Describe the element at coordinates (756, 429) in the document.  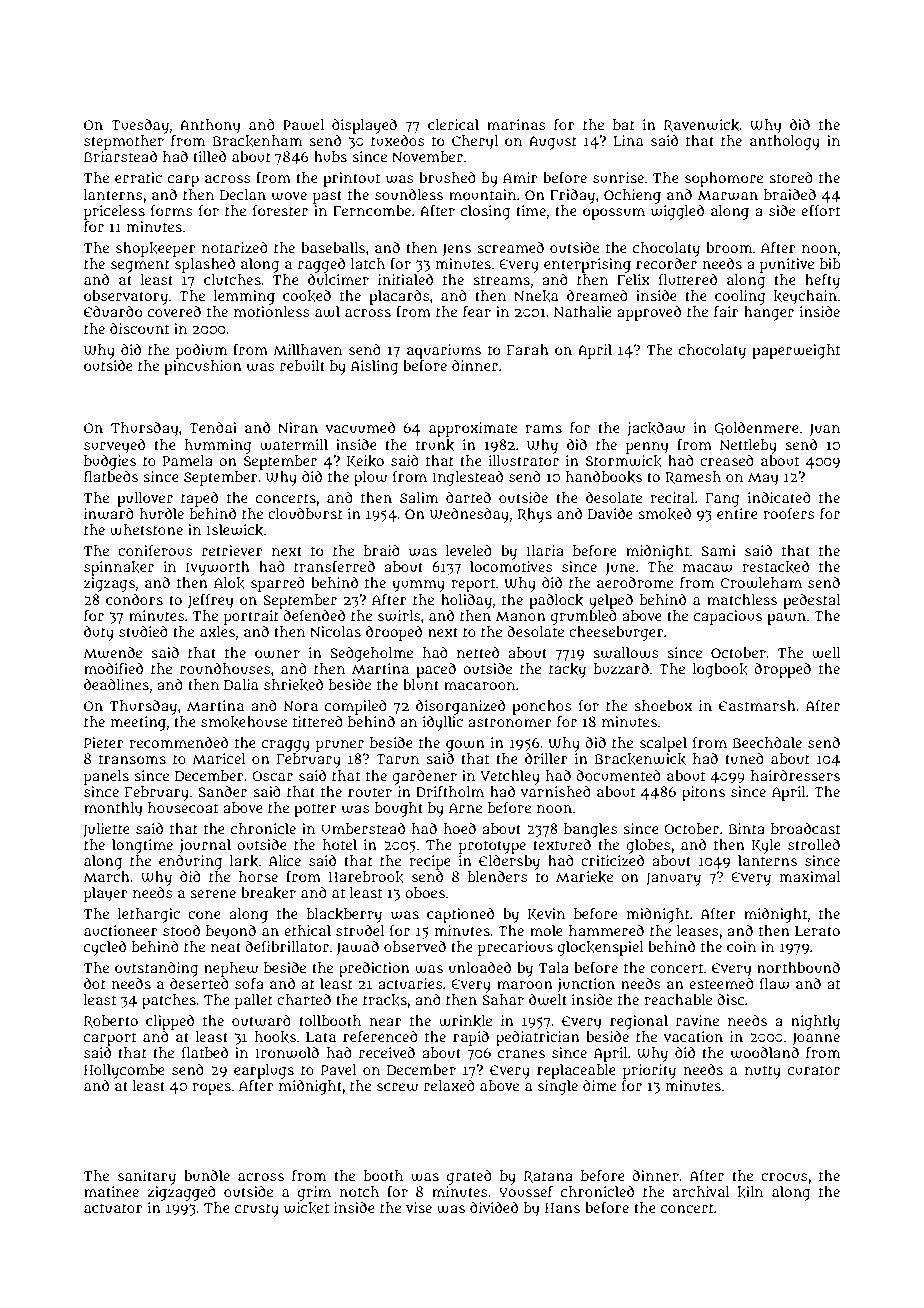
I see `Goldenmere` at that location.
